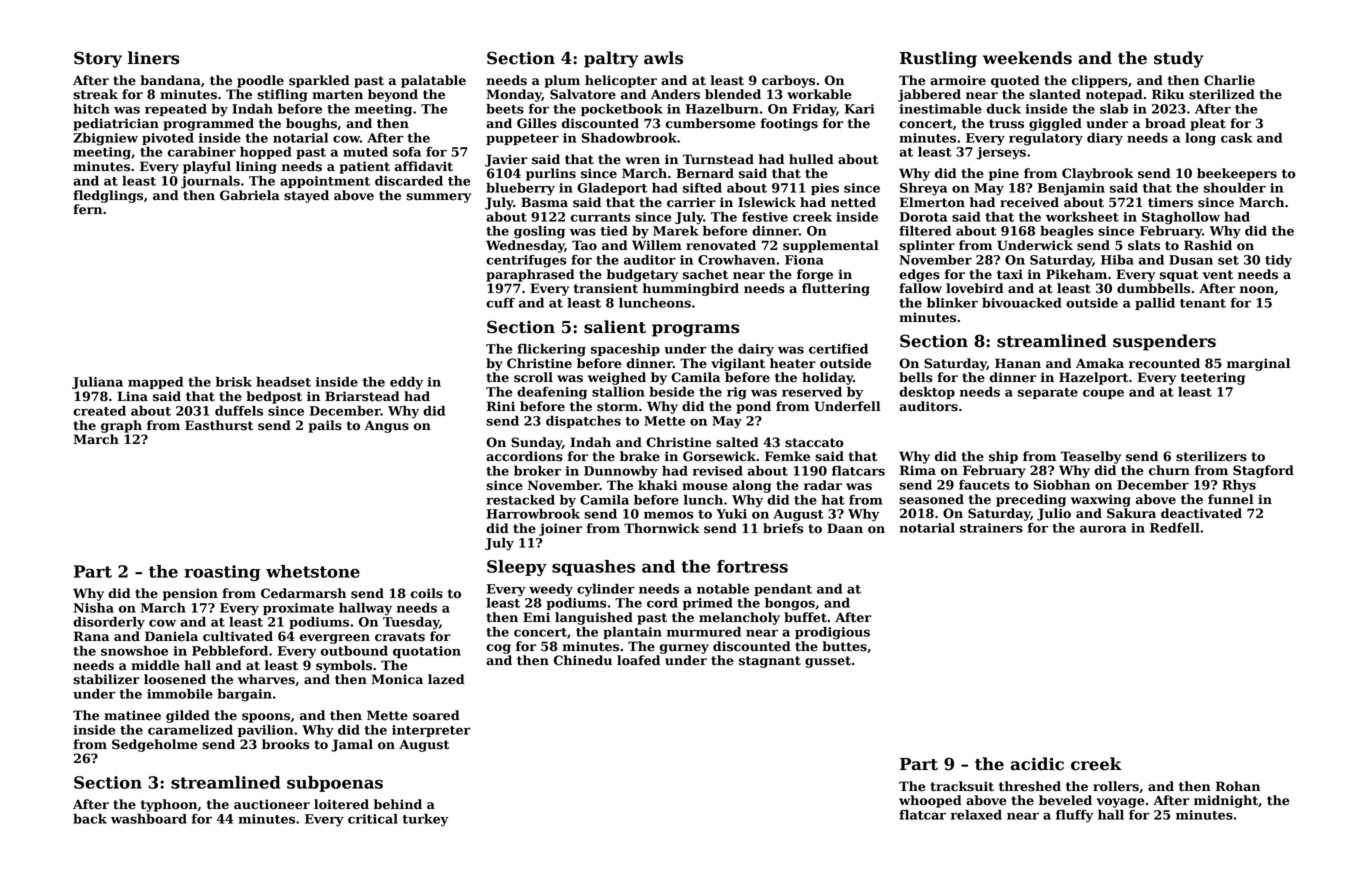  Describe the element at coordinates (1222, 94) in the screenshot. I see `sterilized` at that location.
